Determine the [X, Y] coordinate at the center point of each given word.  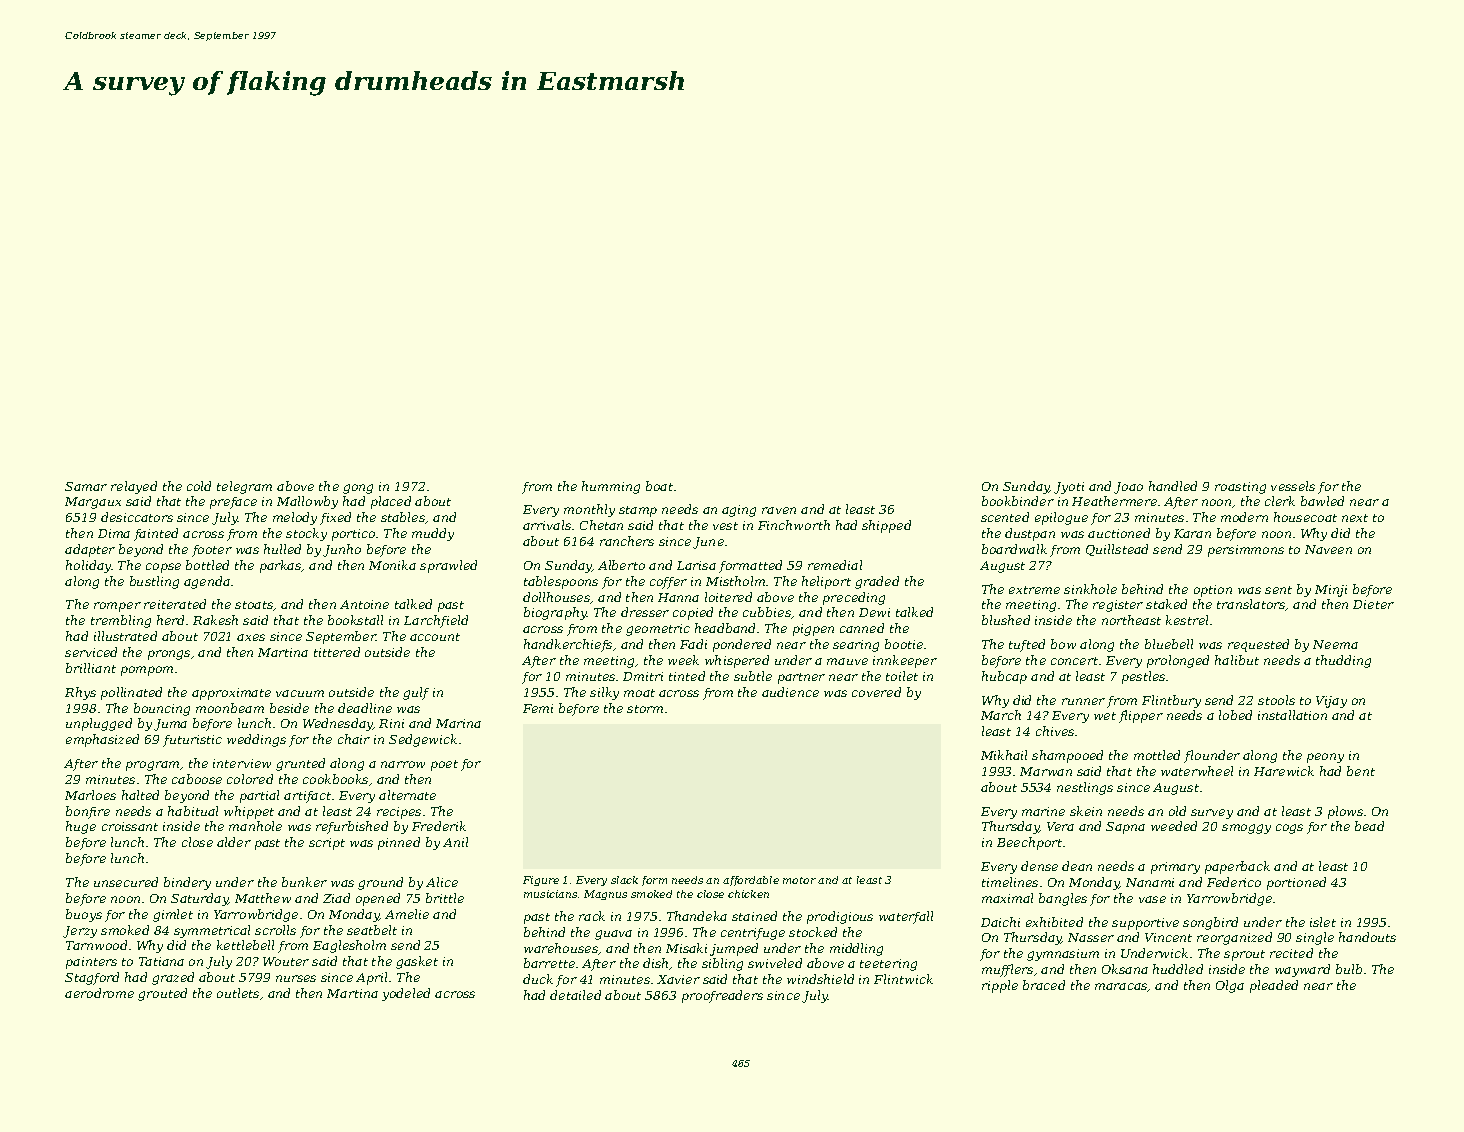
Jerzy [80, 932]
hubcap [1004, 677]
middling [856, 949]
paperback [1237, 867]
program [152, 766]
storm [645, 709]
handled [1173, 486]
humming [611, 487]
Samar [86, 486]
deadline [365, 708]
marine [1043, 811]
